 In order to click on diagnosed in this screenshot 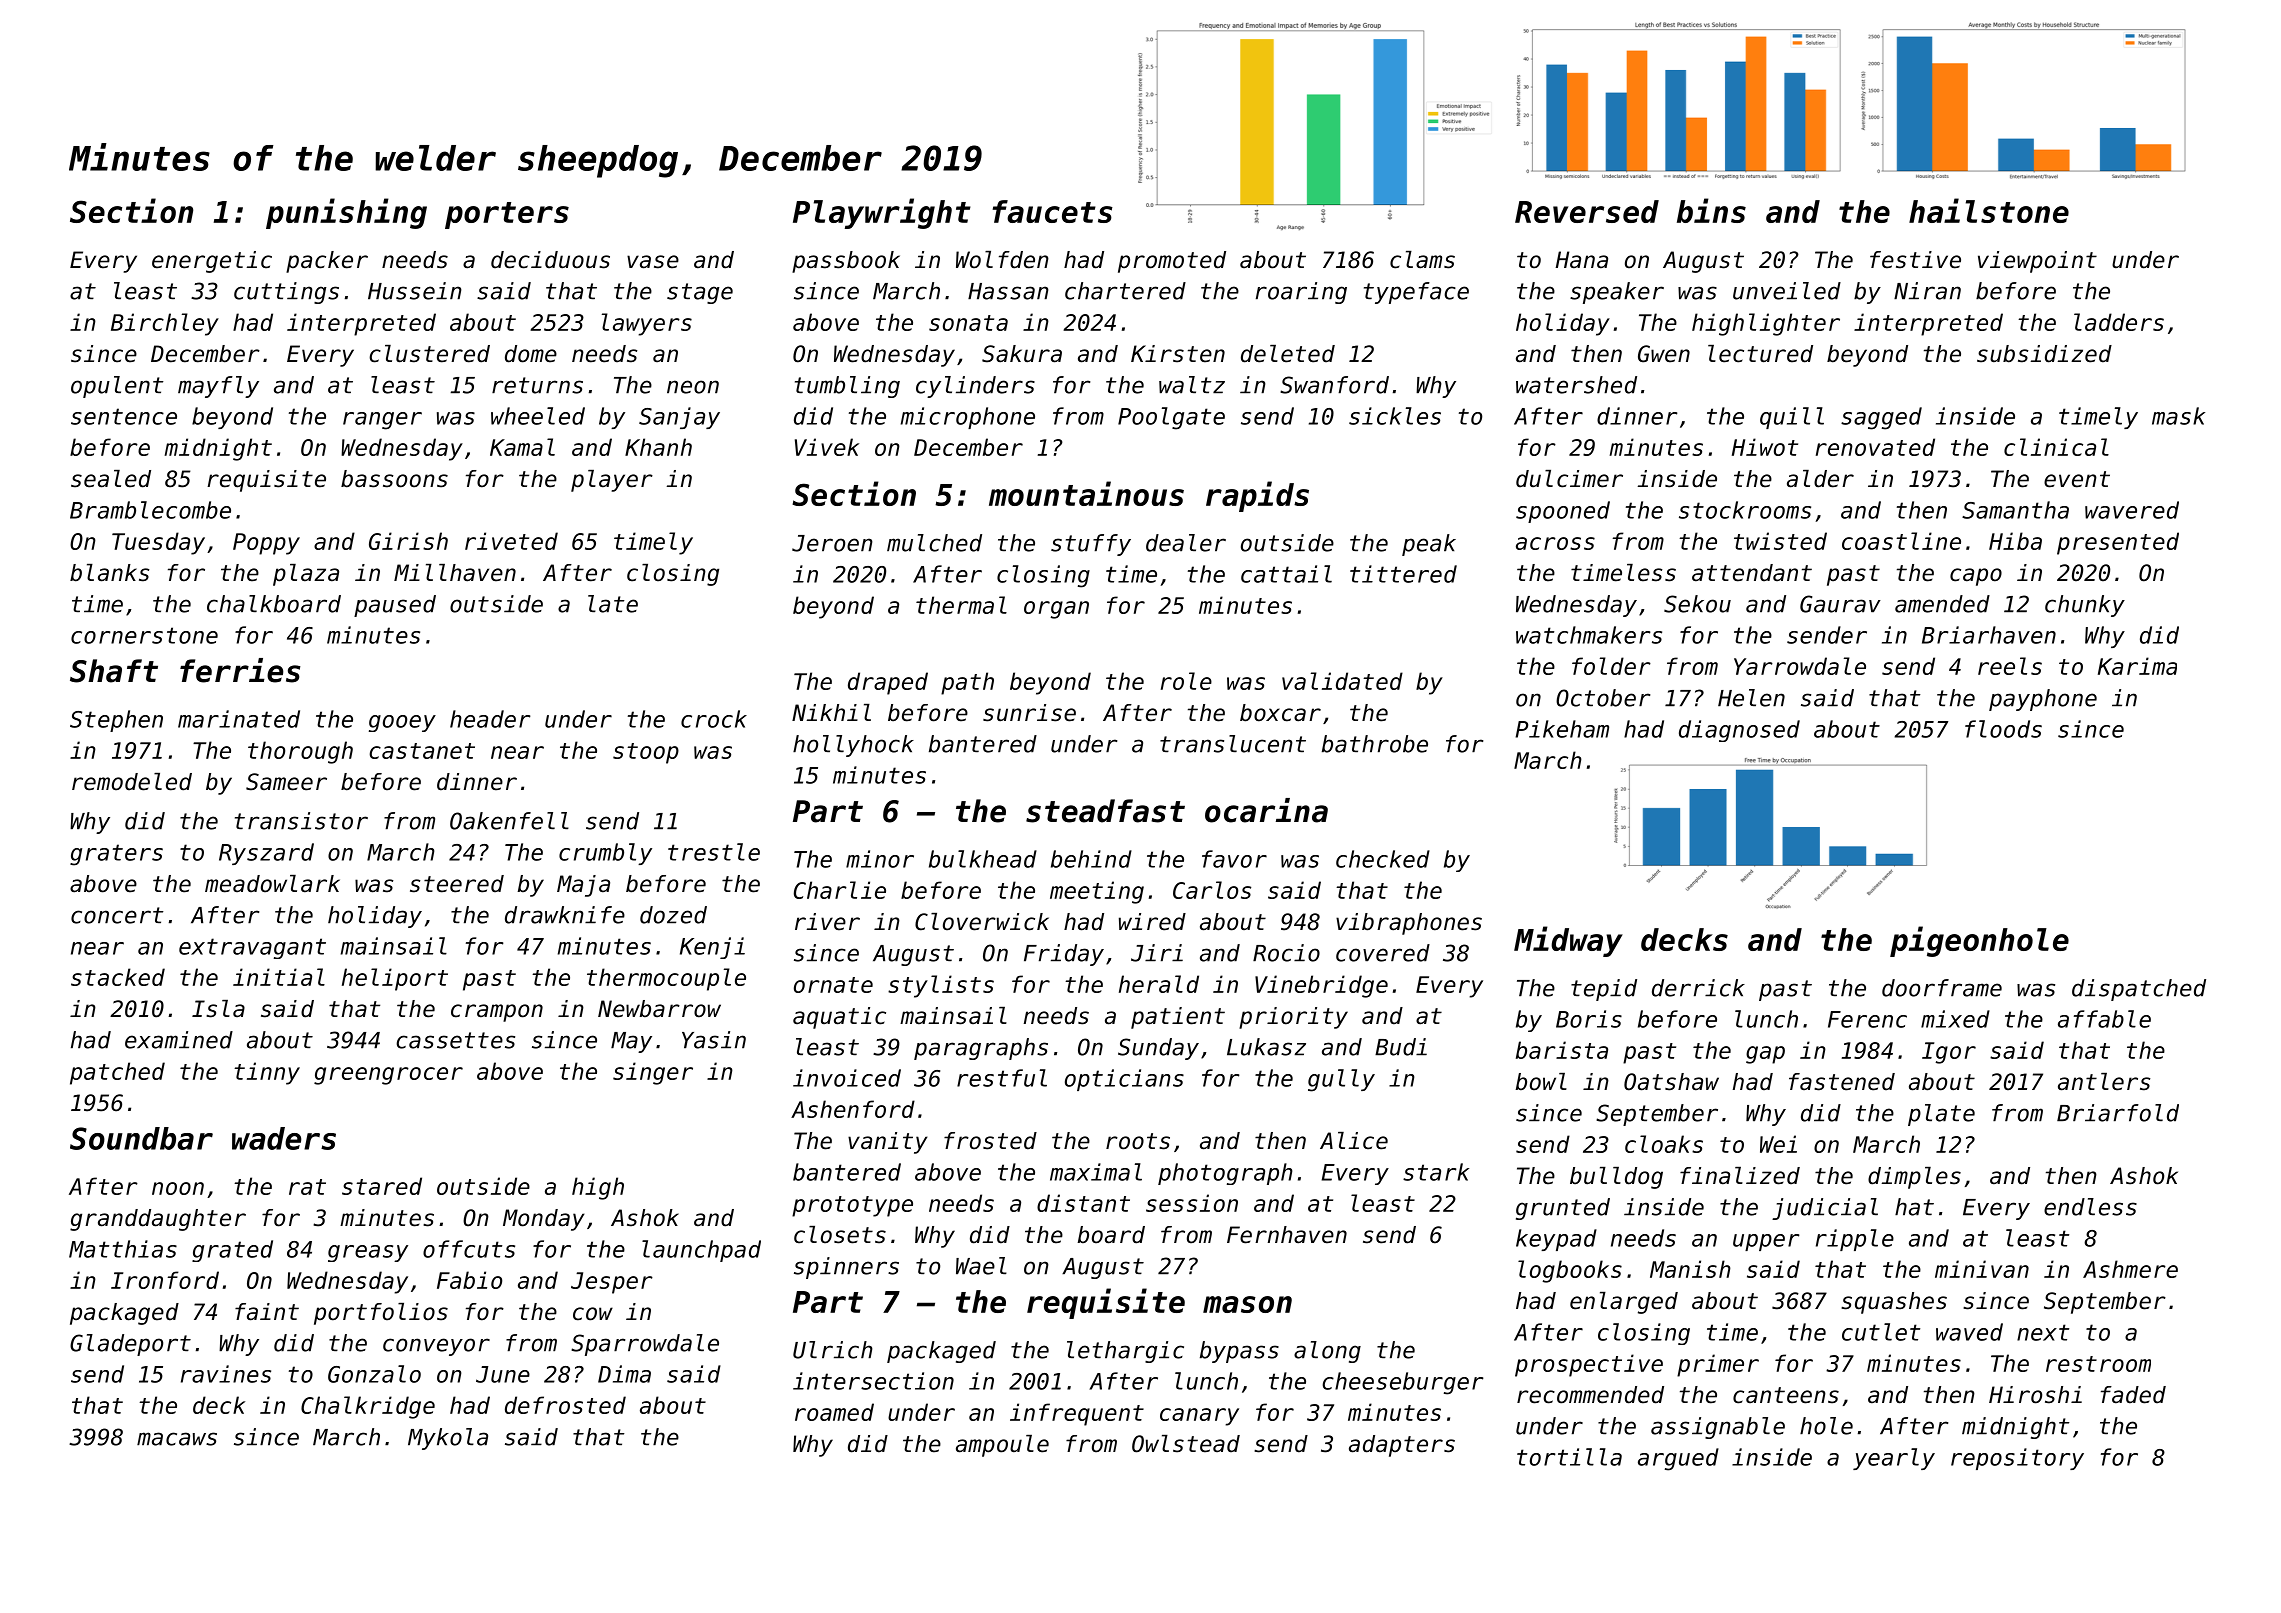, I will do `click(1739, 731)`.
